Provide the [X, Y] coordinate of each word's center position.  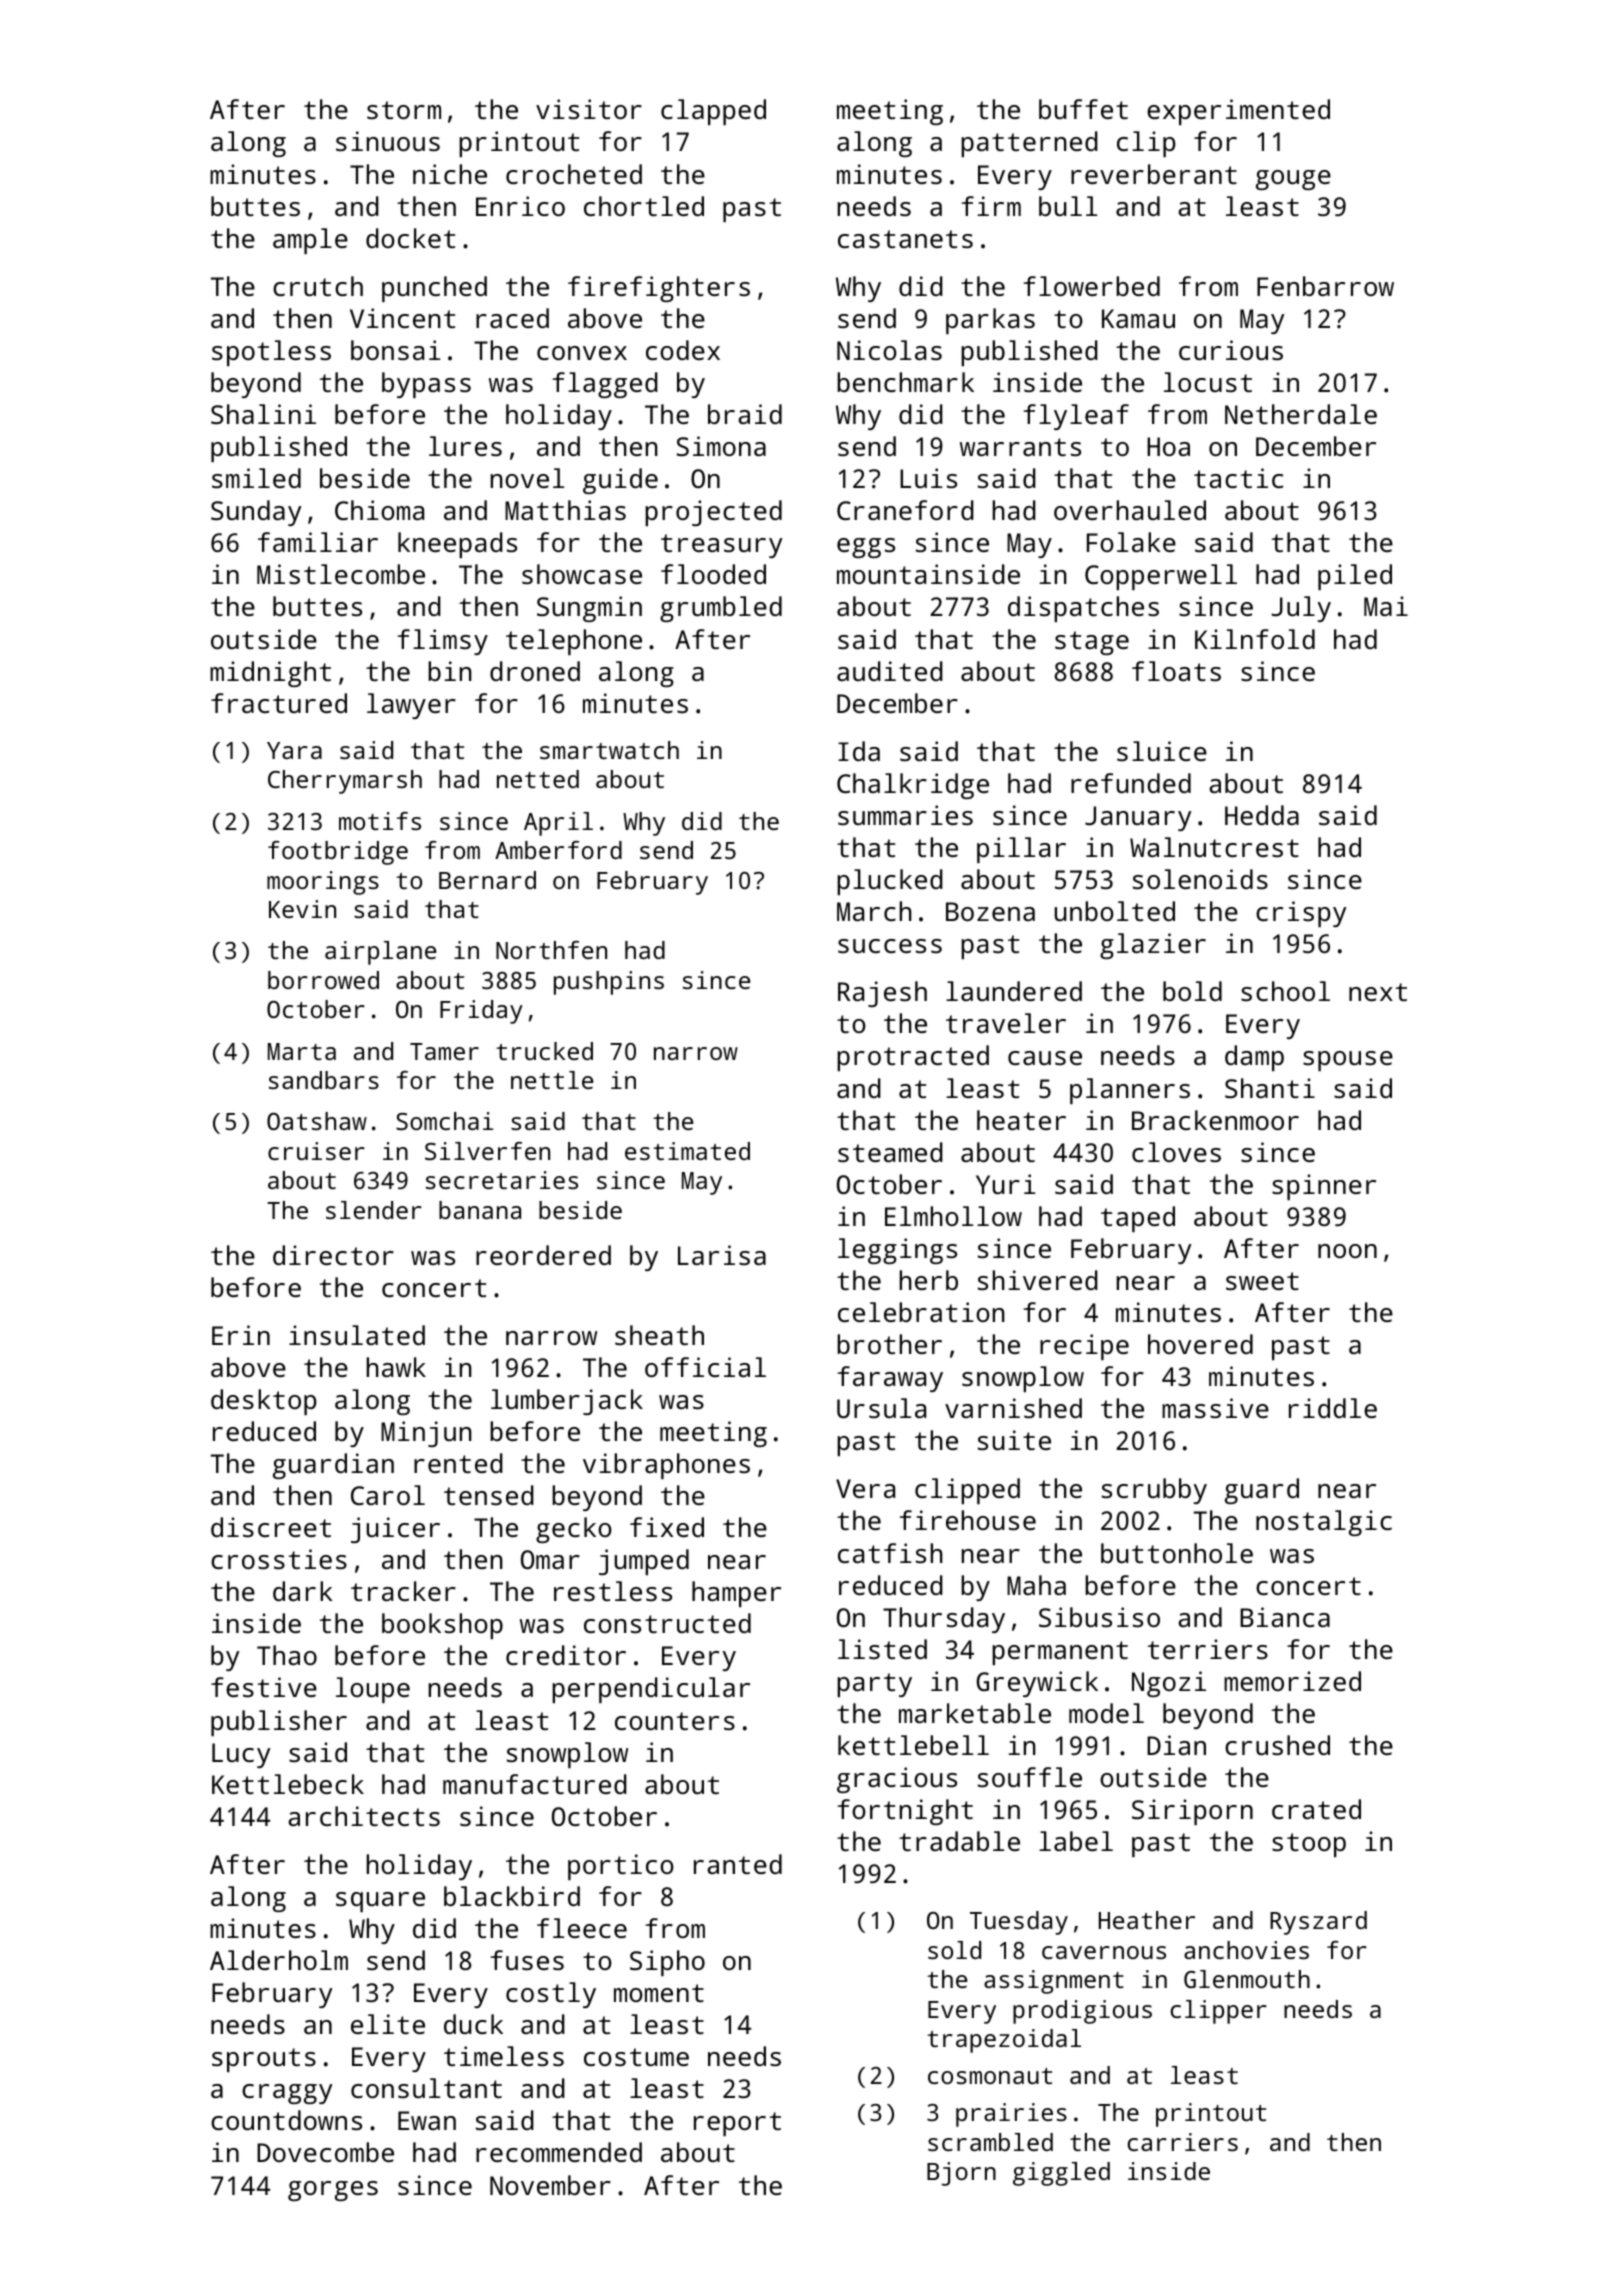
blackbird [512, 1896]
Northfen [551, 950]
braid [745, 414]
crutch [318, 286]
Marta [302, 1051]
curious [1231, 350]
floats [1176, 671]
